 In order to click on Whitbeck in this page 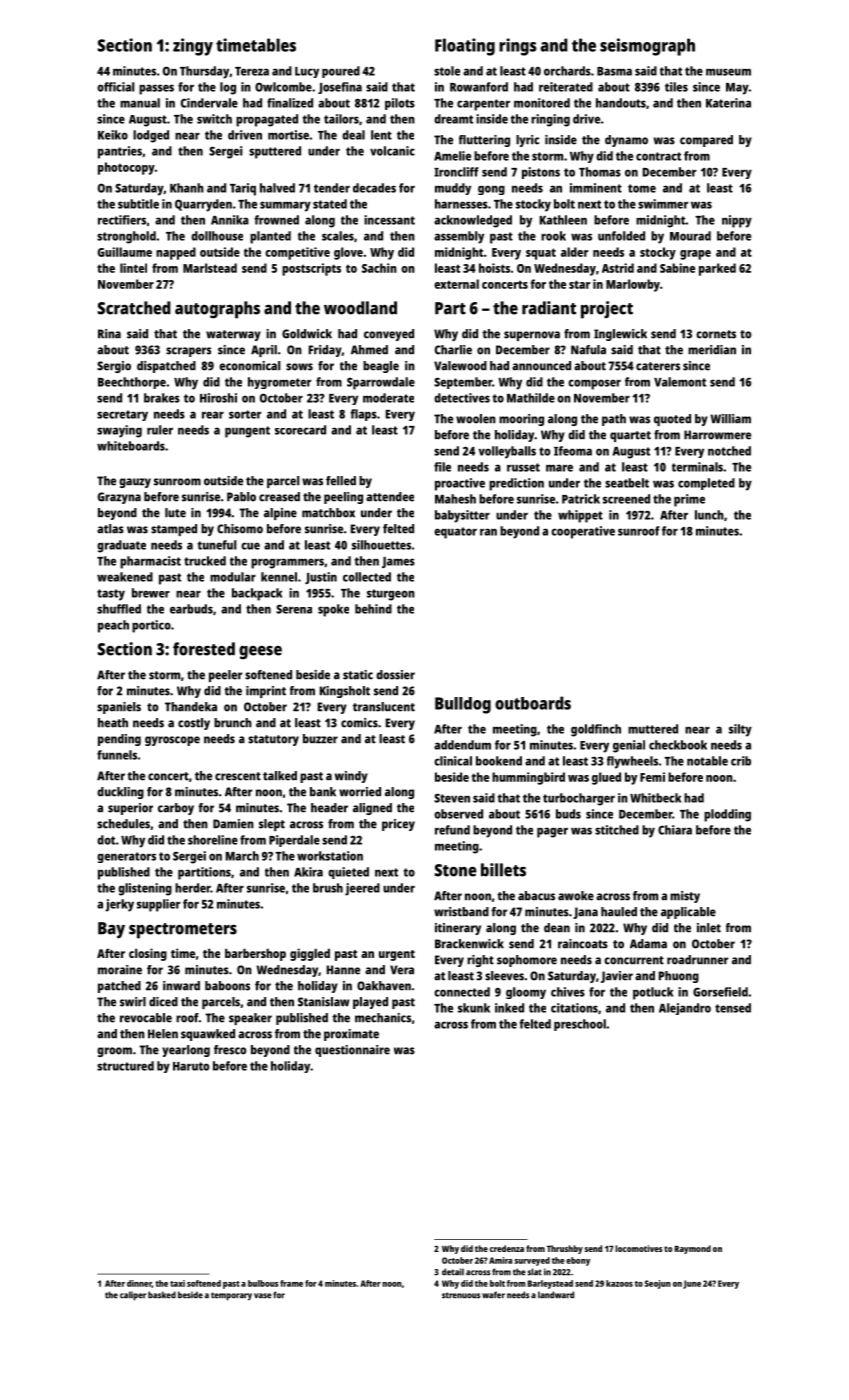, I will do `click(655, 798)`.
